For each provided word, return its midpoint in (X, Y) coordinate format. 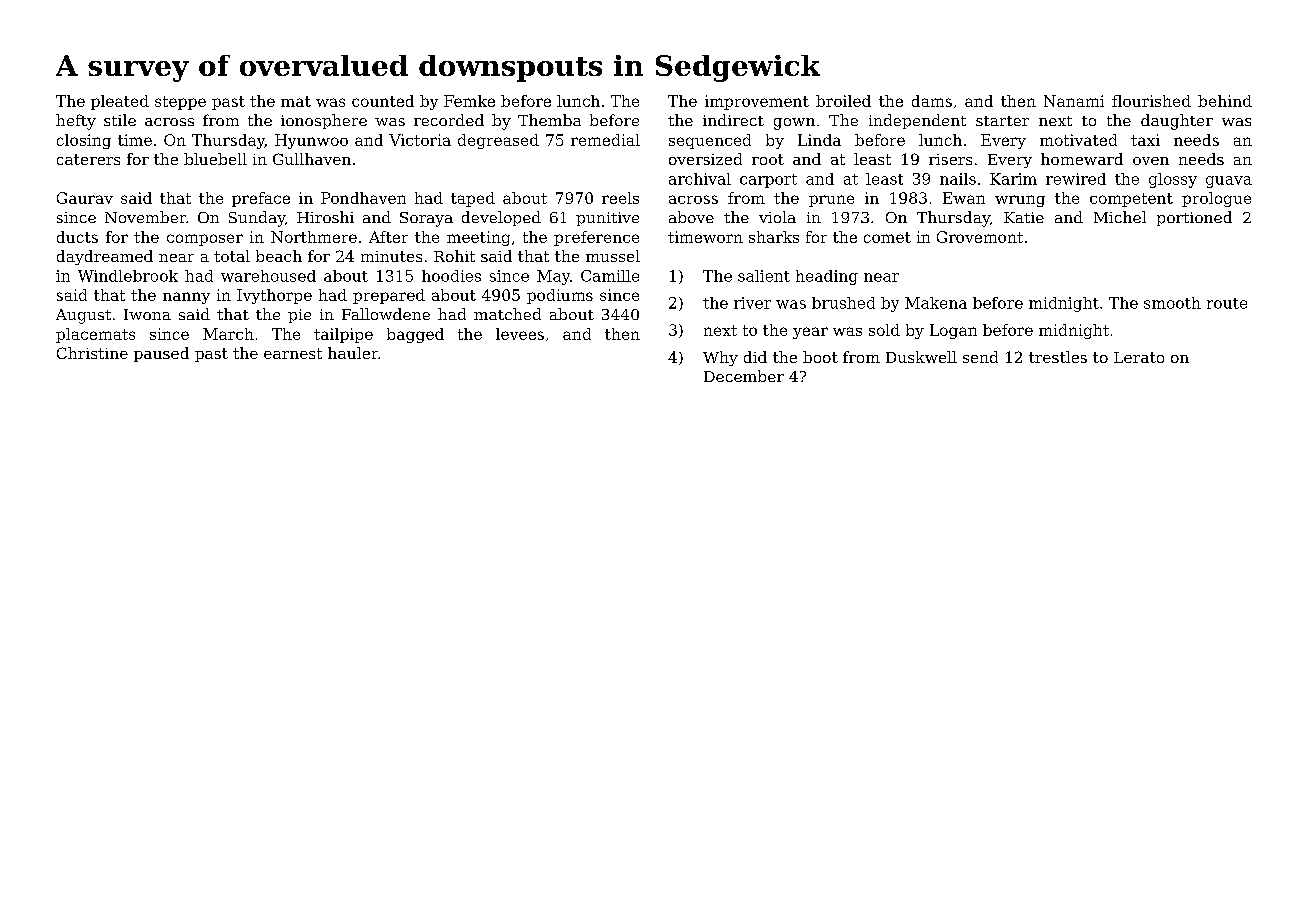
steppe (180, 103)
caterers (88, 159)
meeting (478, 238)
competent (1131, 200)
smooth (1172, 303)
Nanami (1074, 101)
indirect (733, 120)
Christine (92, 353)
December (744, 376)
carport (768, 181)
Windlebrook (128, 276)
